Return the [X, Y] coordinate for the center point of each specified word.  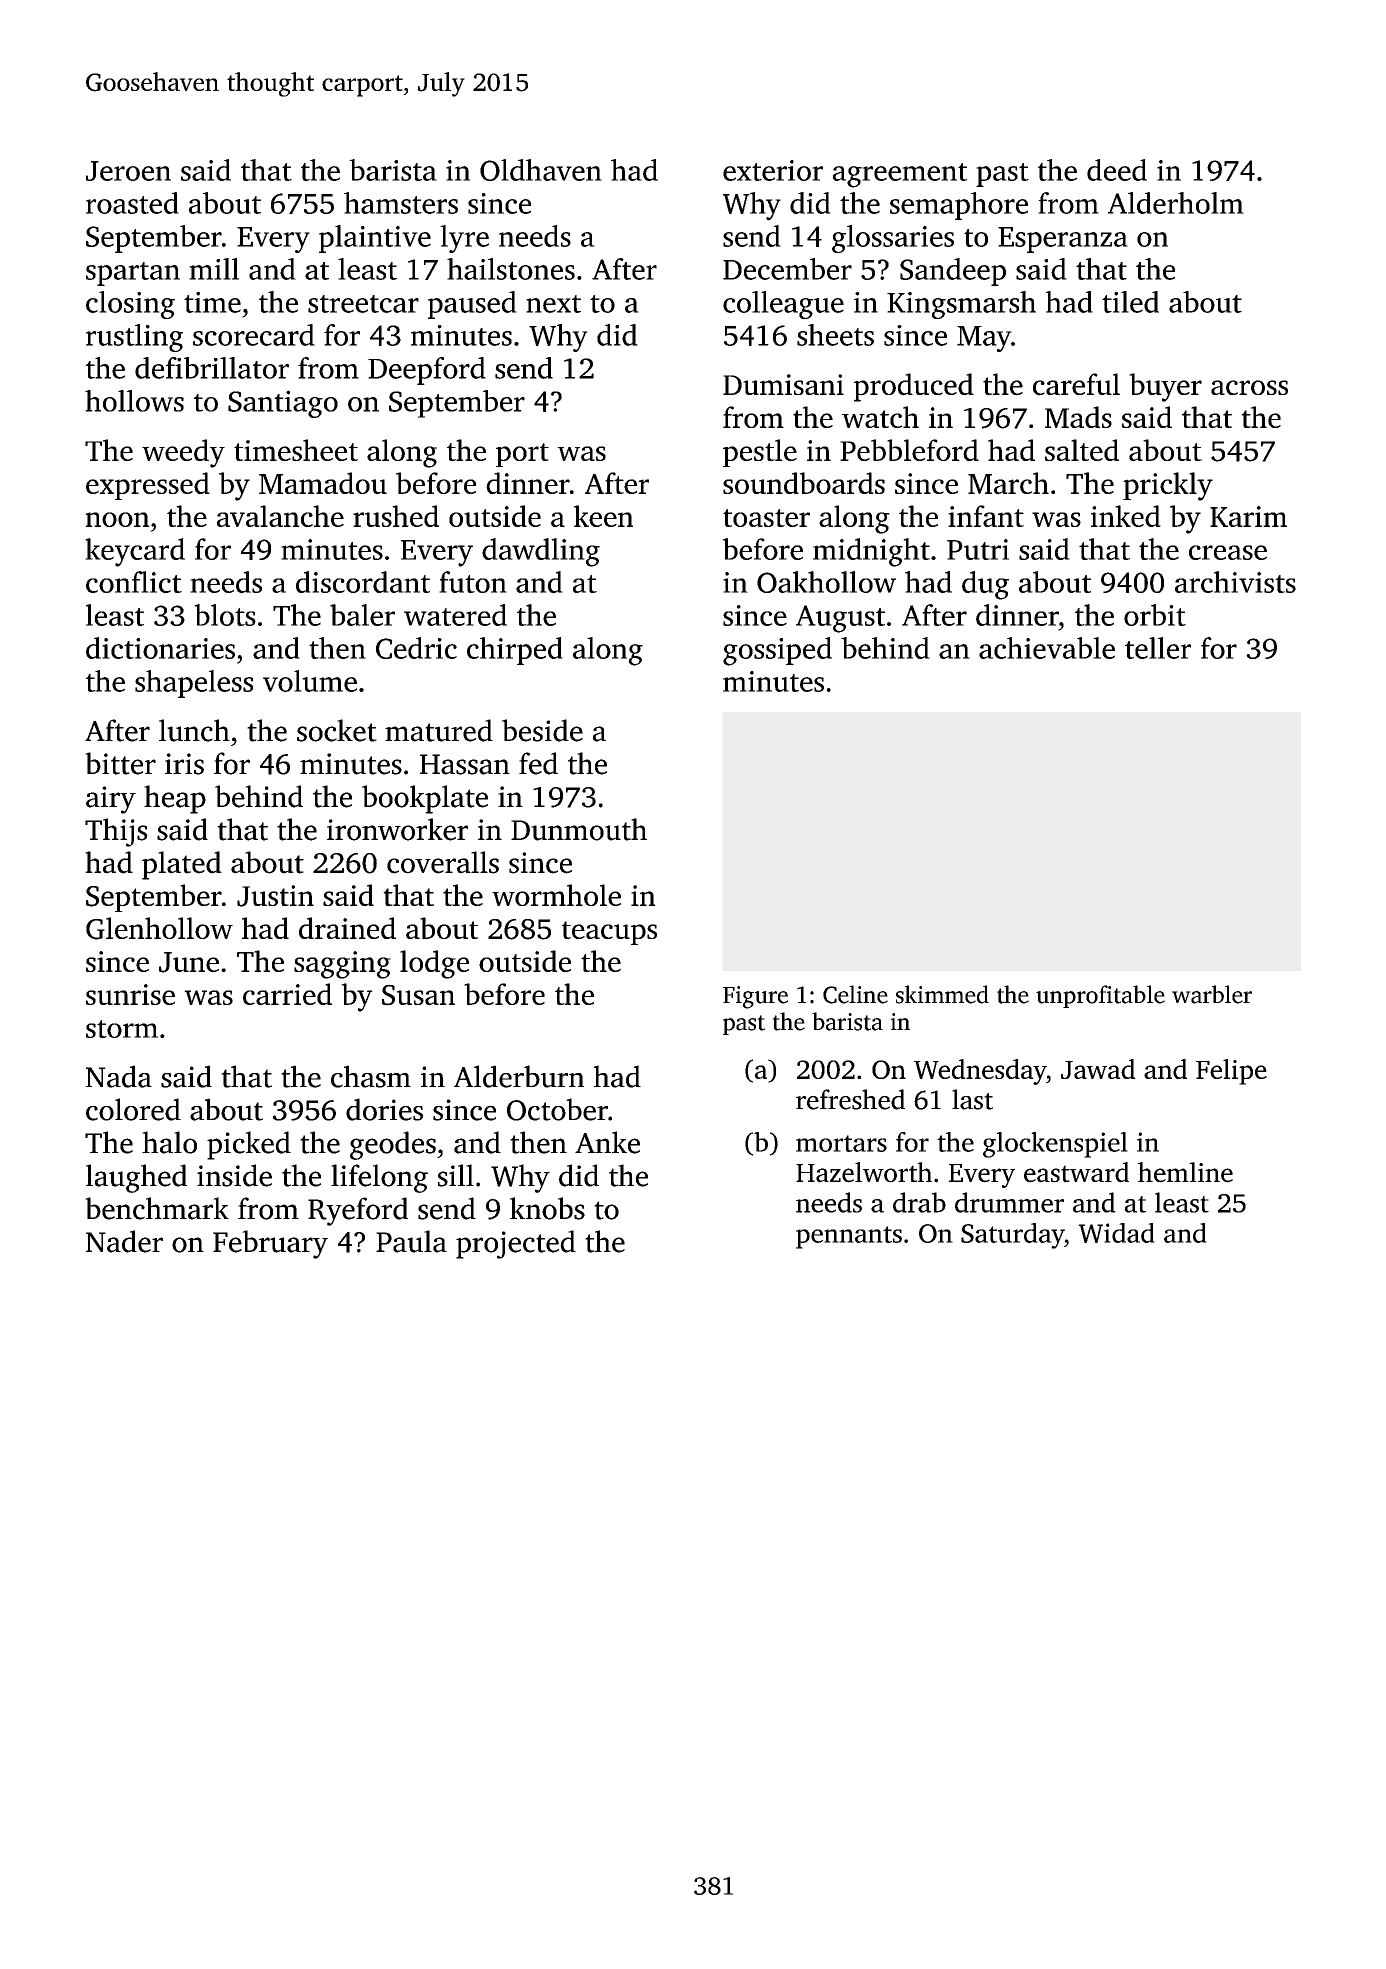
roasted [132, 203]
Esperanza [1063, 240]
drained [347, 928]
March [1008, 483]
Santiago [283, 404]
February [270, 1244]
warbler [1212, 994]
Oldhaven [541, 170]
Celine [855, 994]
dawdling [541, 552]
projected [516, 1244]
